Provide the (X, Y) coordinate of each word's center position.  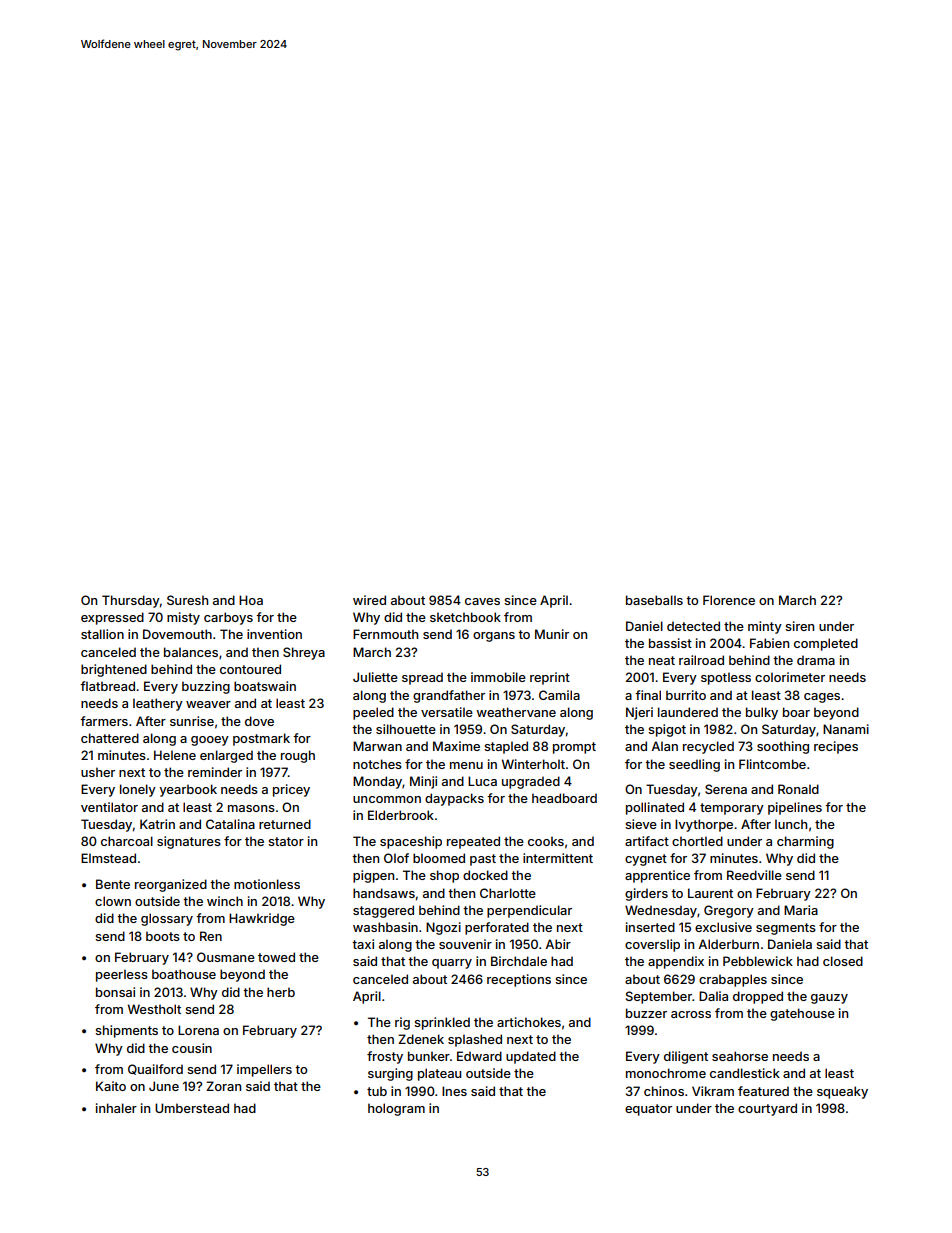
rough (298, 756)
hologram (396, 1109)
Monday (377, 782)
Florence (729, 600)
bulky (762, 713)
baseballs (654, 600)
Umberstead (192, 1108)
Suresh (187, 600)
